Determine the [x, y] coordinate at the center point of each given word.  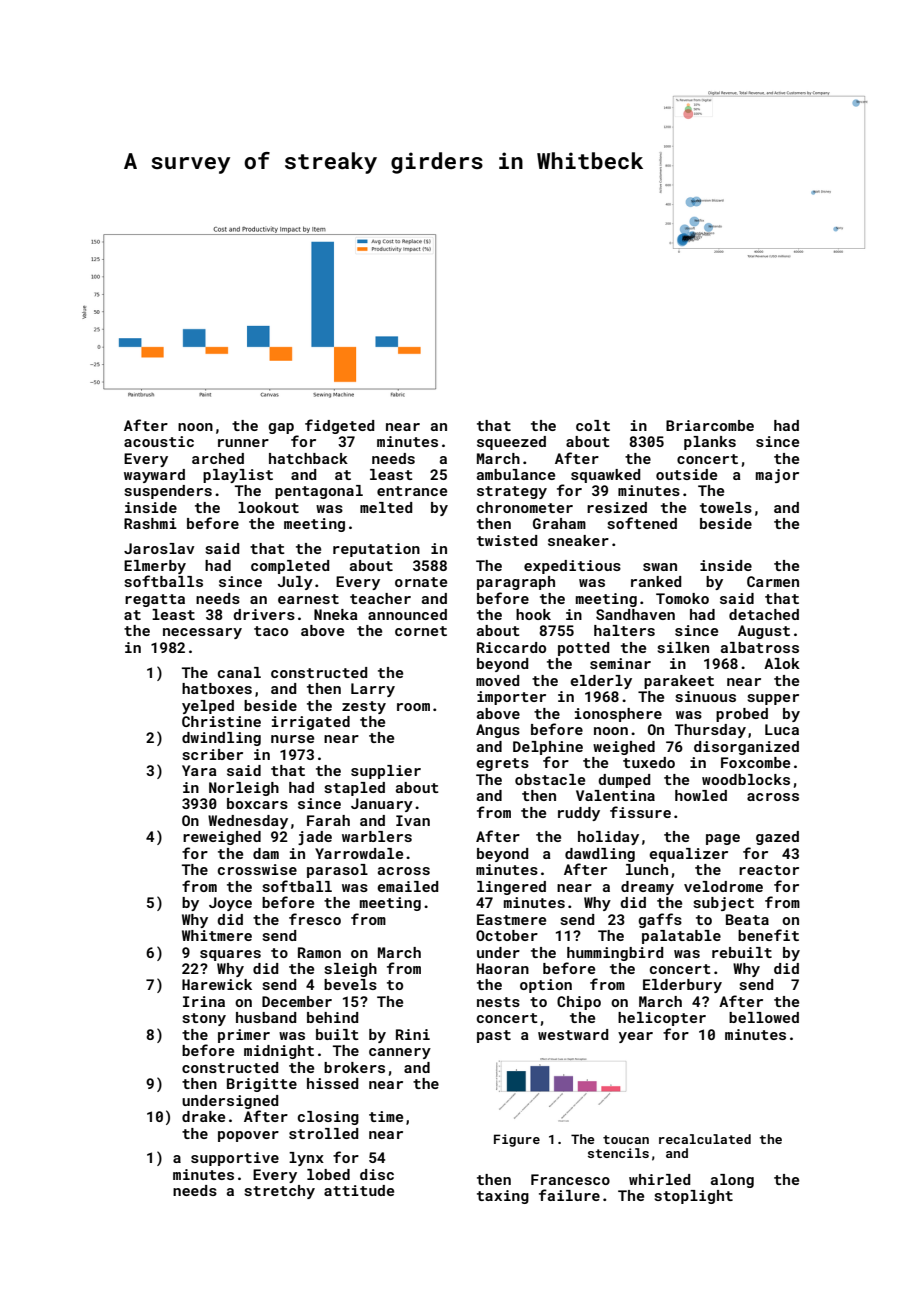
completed [290, 567]
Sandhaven [635, 614]
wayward [154, 476]
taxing [503, 1197]
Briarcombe [710, 425]
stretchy [279, 1192]
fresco [315, 919]
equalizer [688, 855]
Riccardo [511, 647]
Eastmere [511, 919]
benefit [768, 935]
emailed [407, 886]
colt [593, 425]
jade [315, 838]
